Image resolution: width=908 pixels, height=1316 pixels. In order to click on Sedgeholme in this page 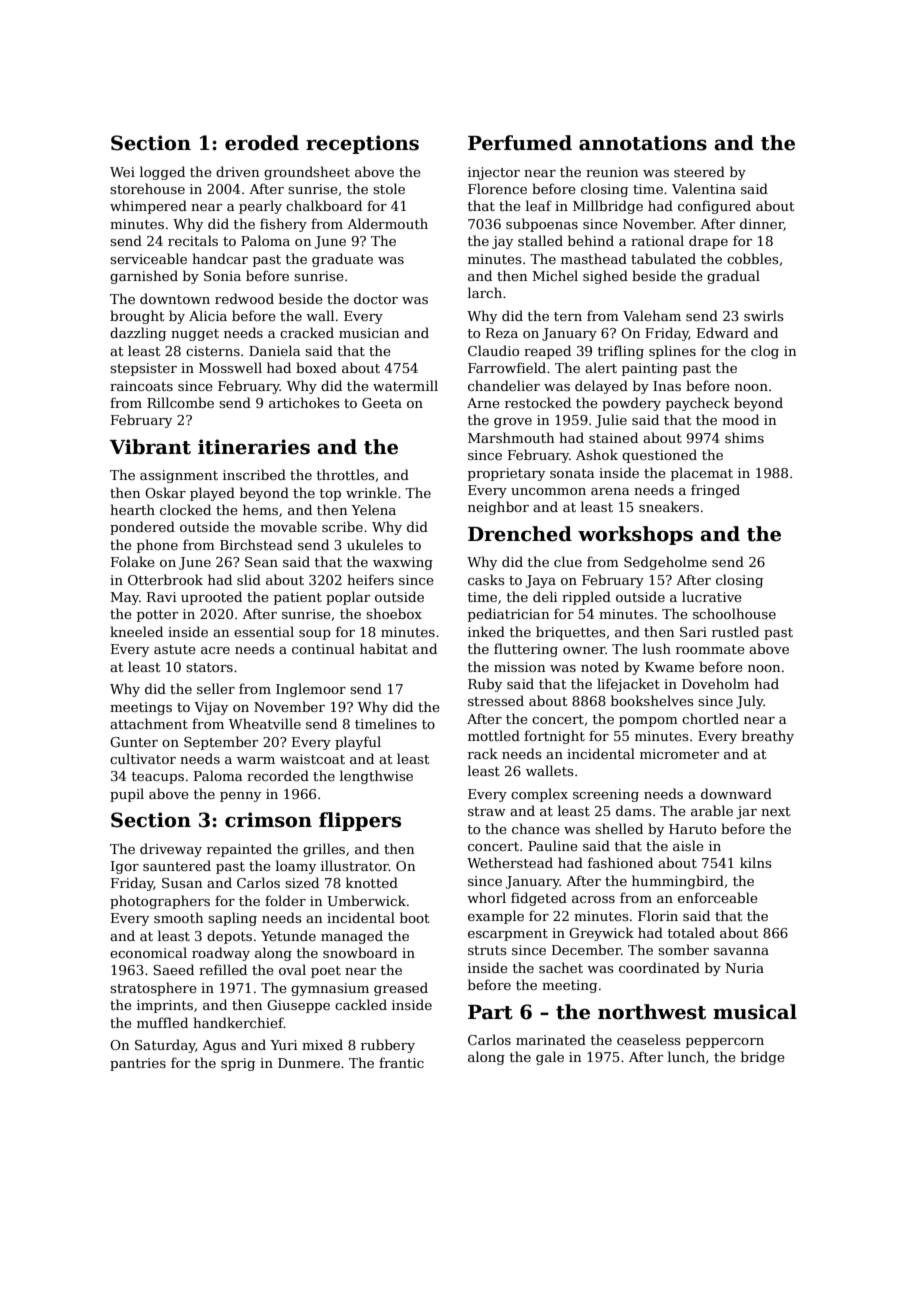, I will do `click(665, 563)`.
